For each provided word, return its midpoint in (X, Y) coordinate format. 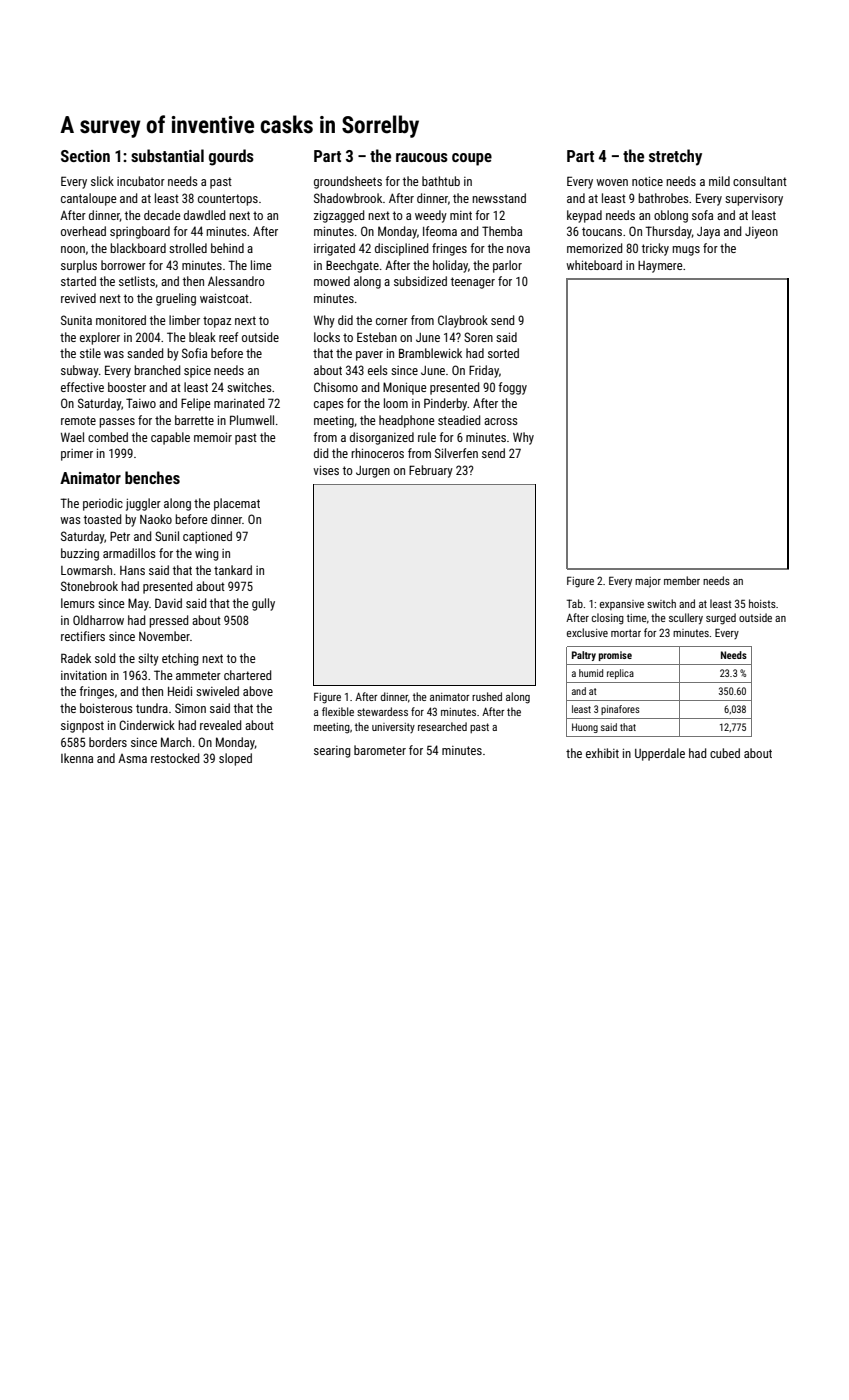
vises (326, 470)
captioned (207, 537)
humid (591, 673)
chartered (247, 675)
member (682, 580)
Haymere (660, 267)
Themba (502, 231)
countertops (228, 200)
